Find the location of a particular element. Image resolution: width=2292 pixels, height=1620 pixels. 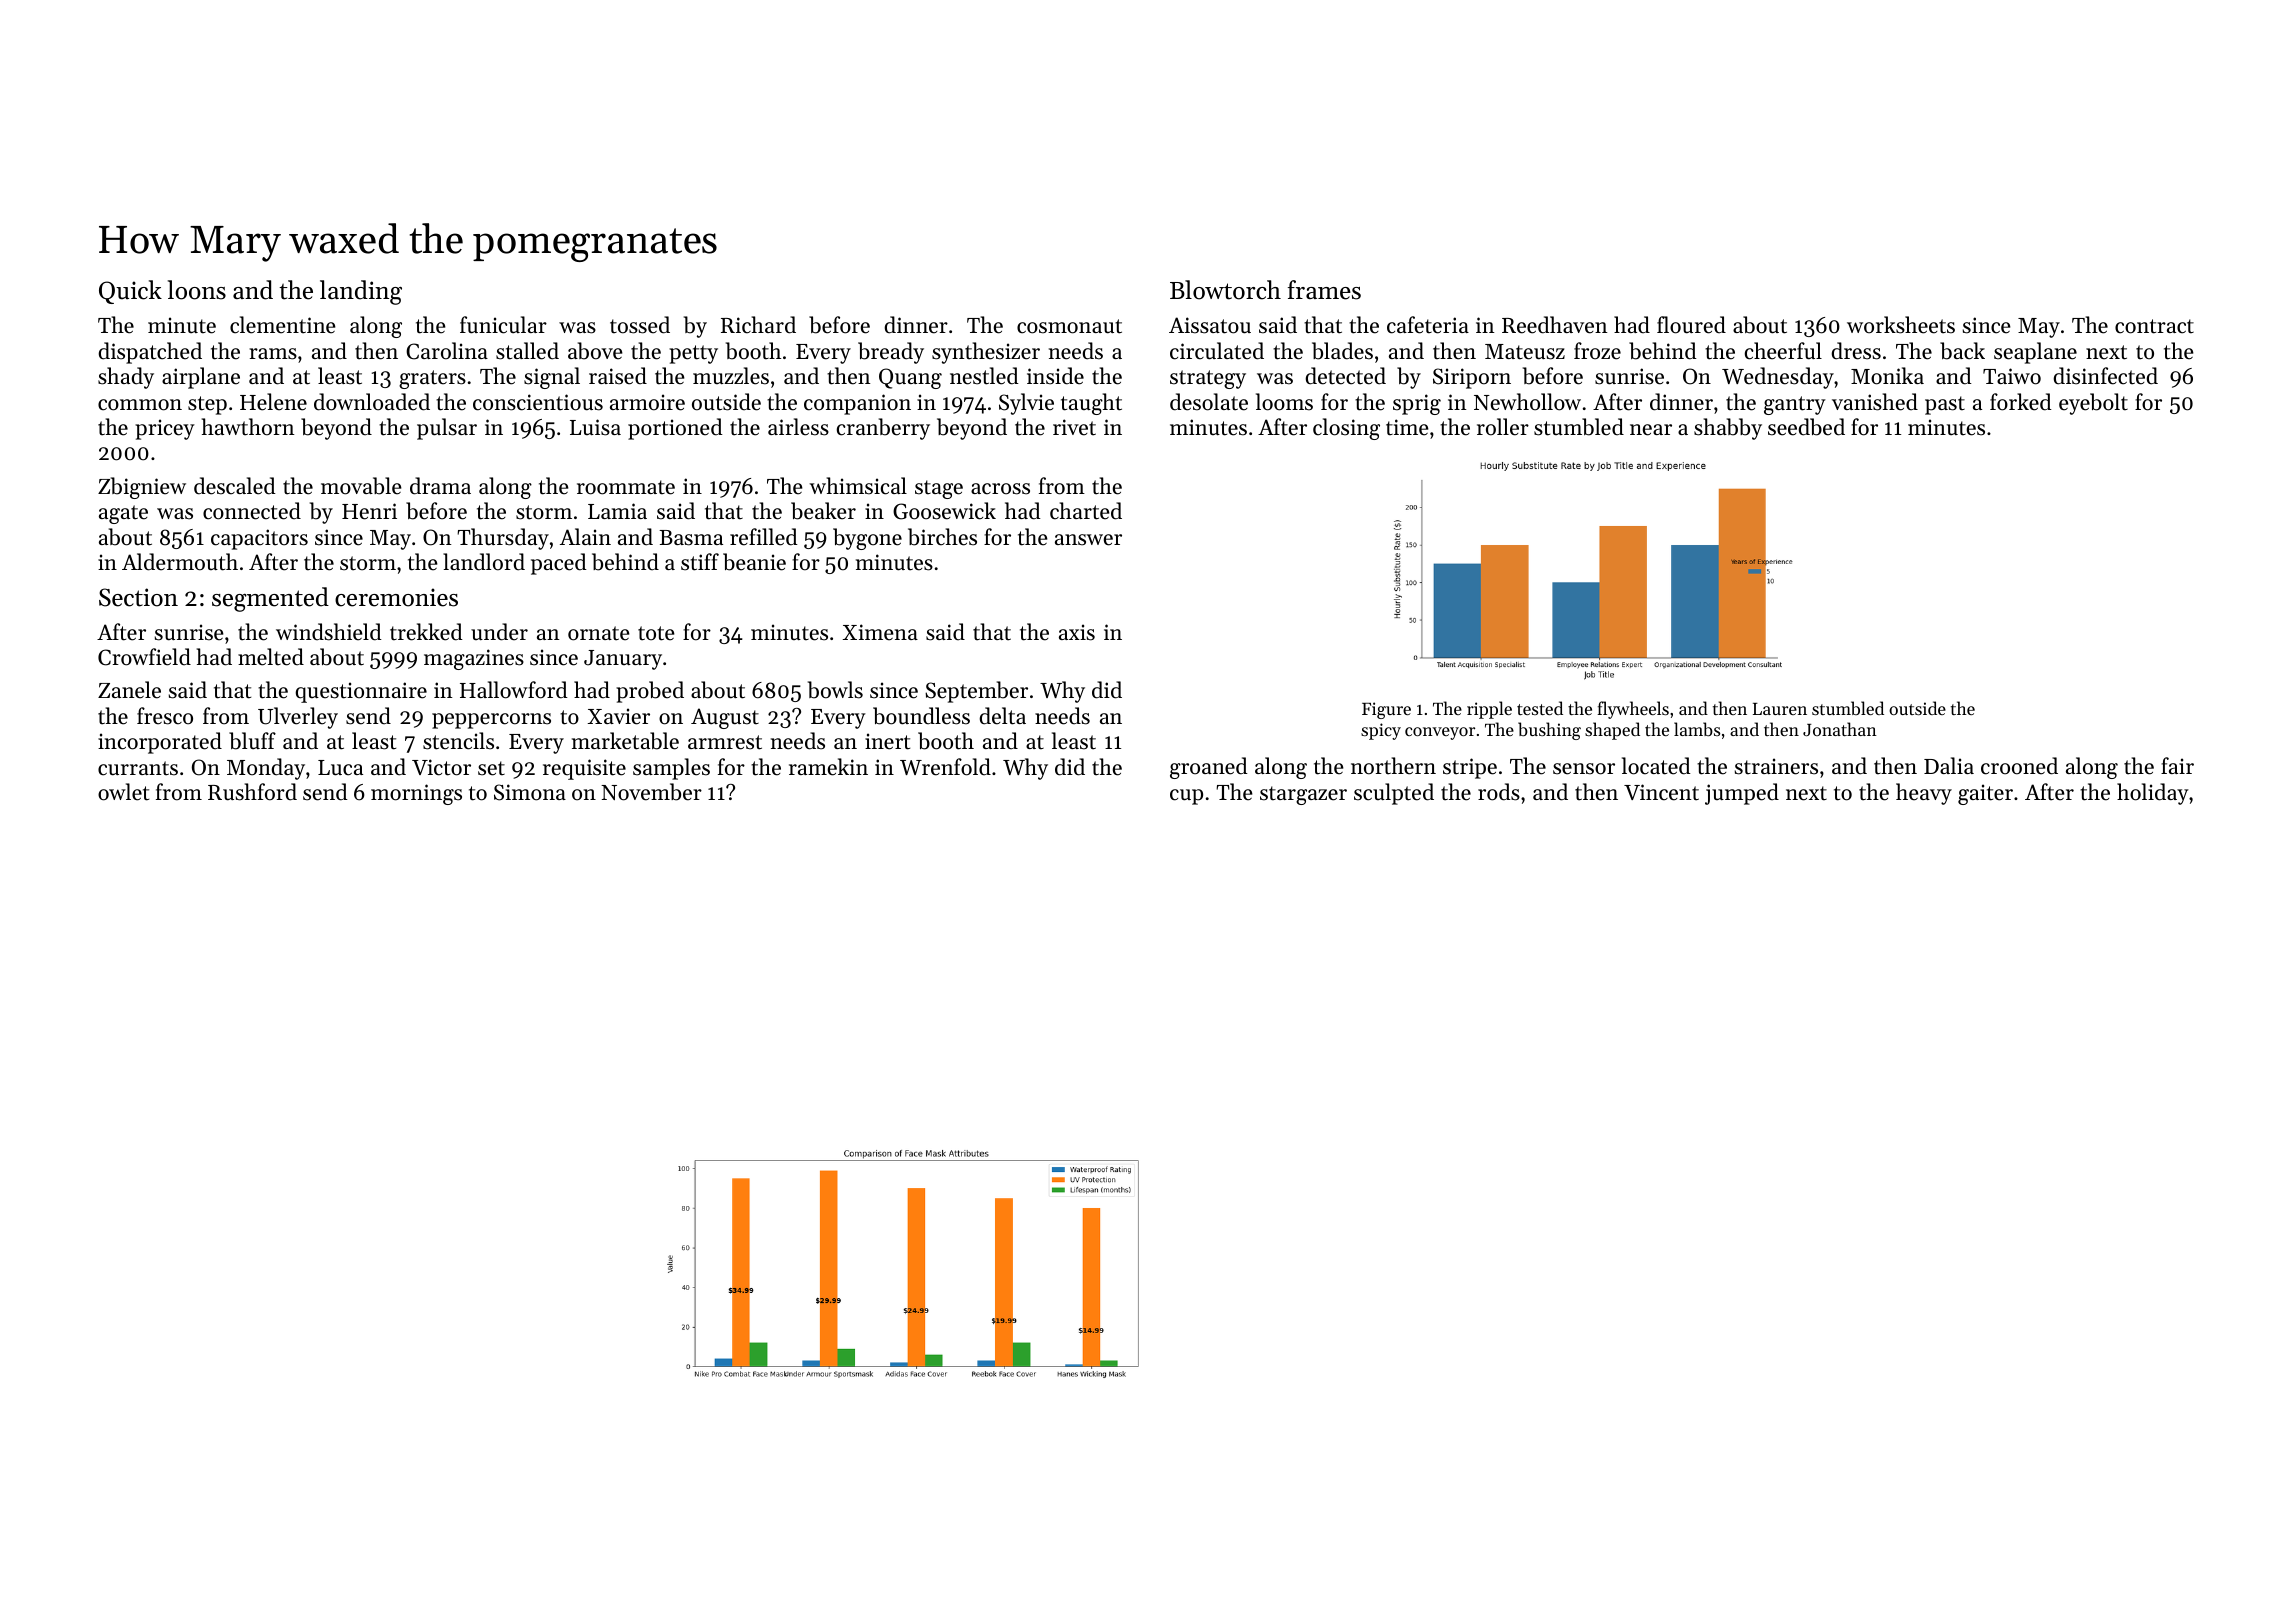

Blowtorch is located at coordinates (1225, 290).
